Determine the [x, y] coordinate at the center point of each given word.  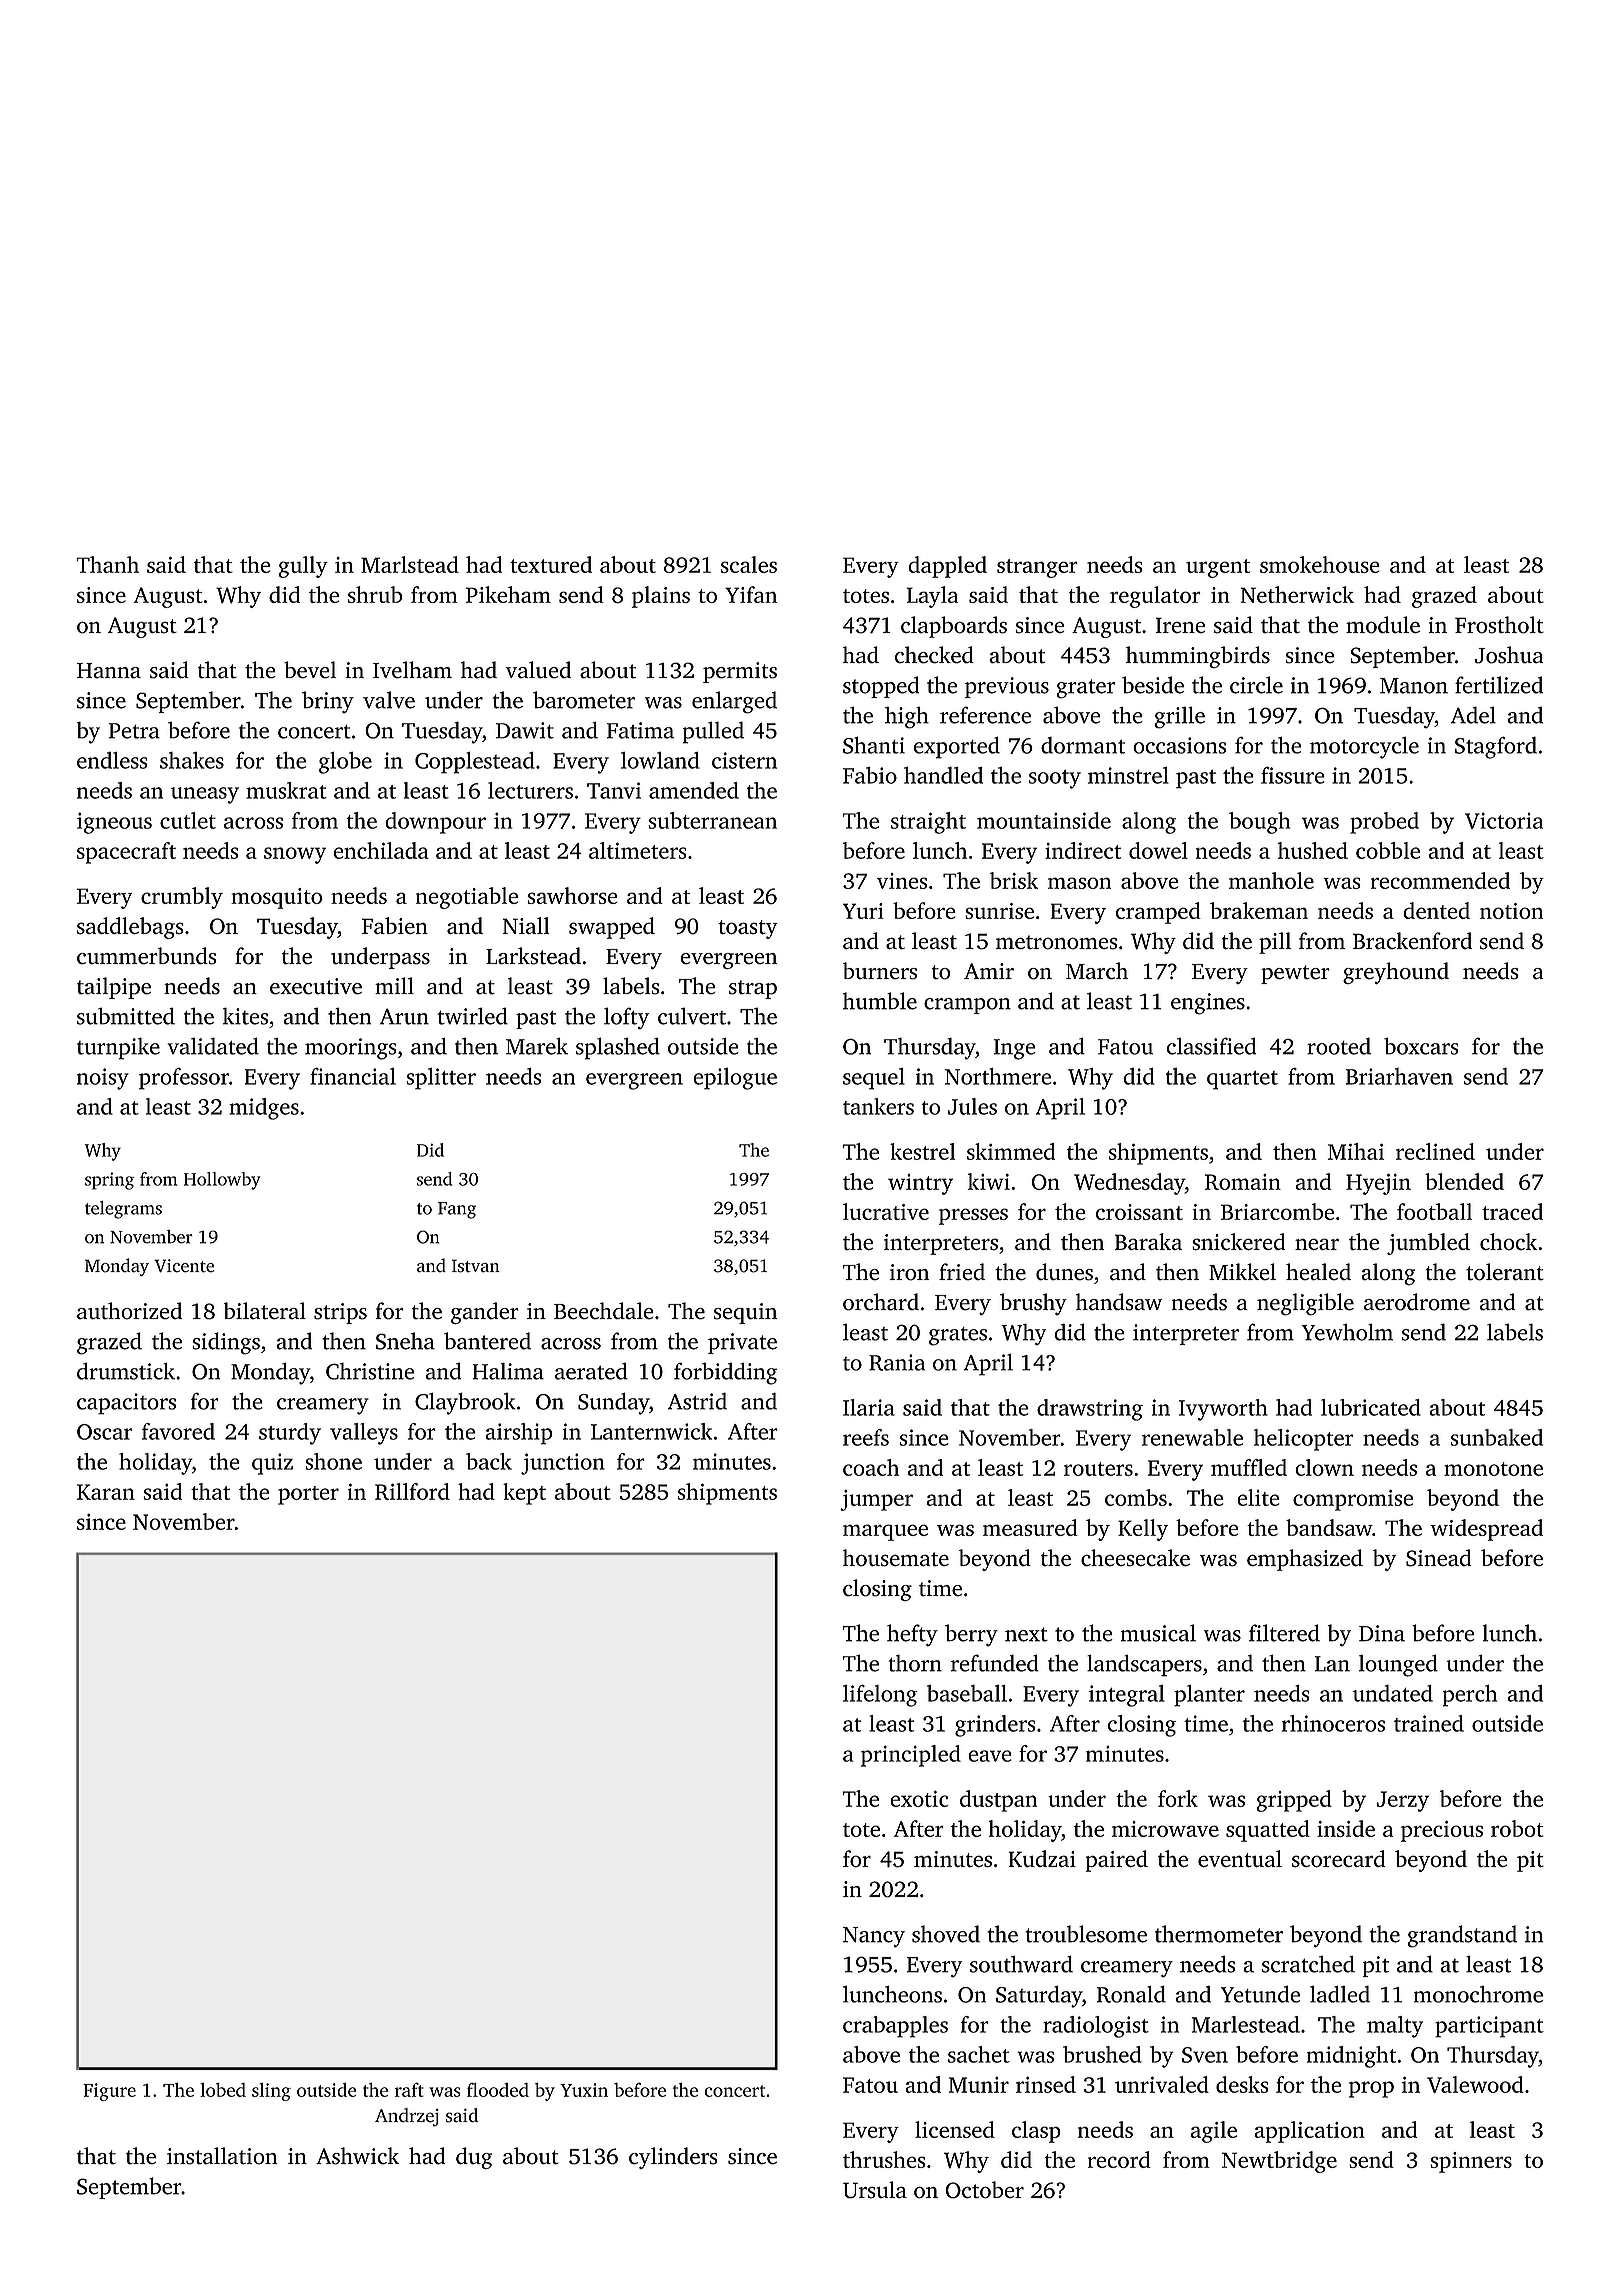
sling [271, 2092]
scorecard [1338, 1859]
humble [880, 1001]
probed [1384, 823]
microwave [1165, 1829]
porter [308, 1495]
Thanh [107, 564]
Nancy [874, 1937]
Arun [404, 1016]
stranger [1037, 568]
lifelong [880, 1696]
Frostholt [1499, 625]
